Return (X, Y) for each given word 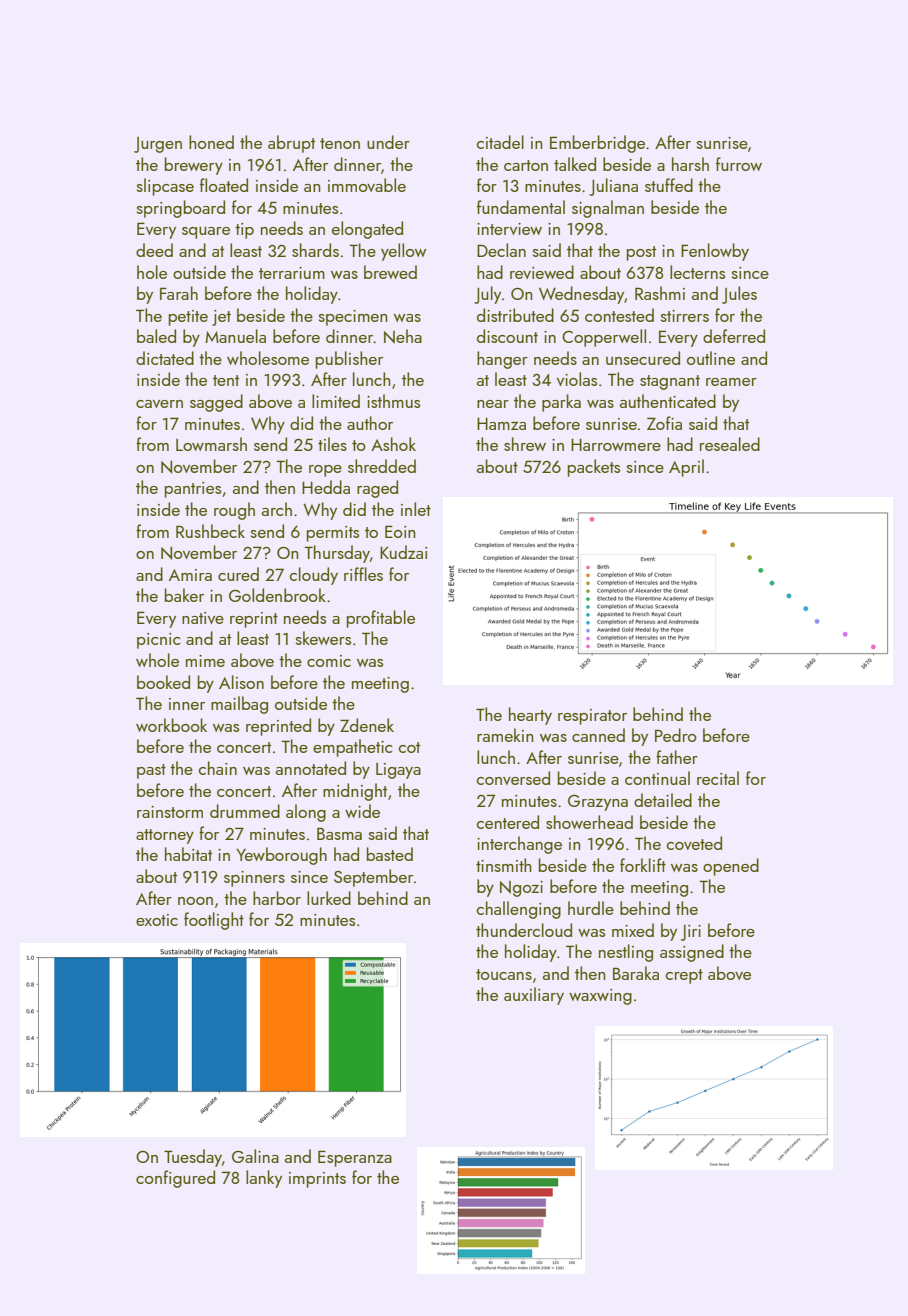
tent (226, 380)
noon (195, 901)
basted (390, 854)
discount (507, 336)
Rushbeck (210, 531)
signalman (608, 209)
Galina (255, 1156)
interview (509, 229)
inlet (416, 509)
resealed (730, 444)
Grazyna (598, 803)
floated (224, 185)
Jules (739, 295)
